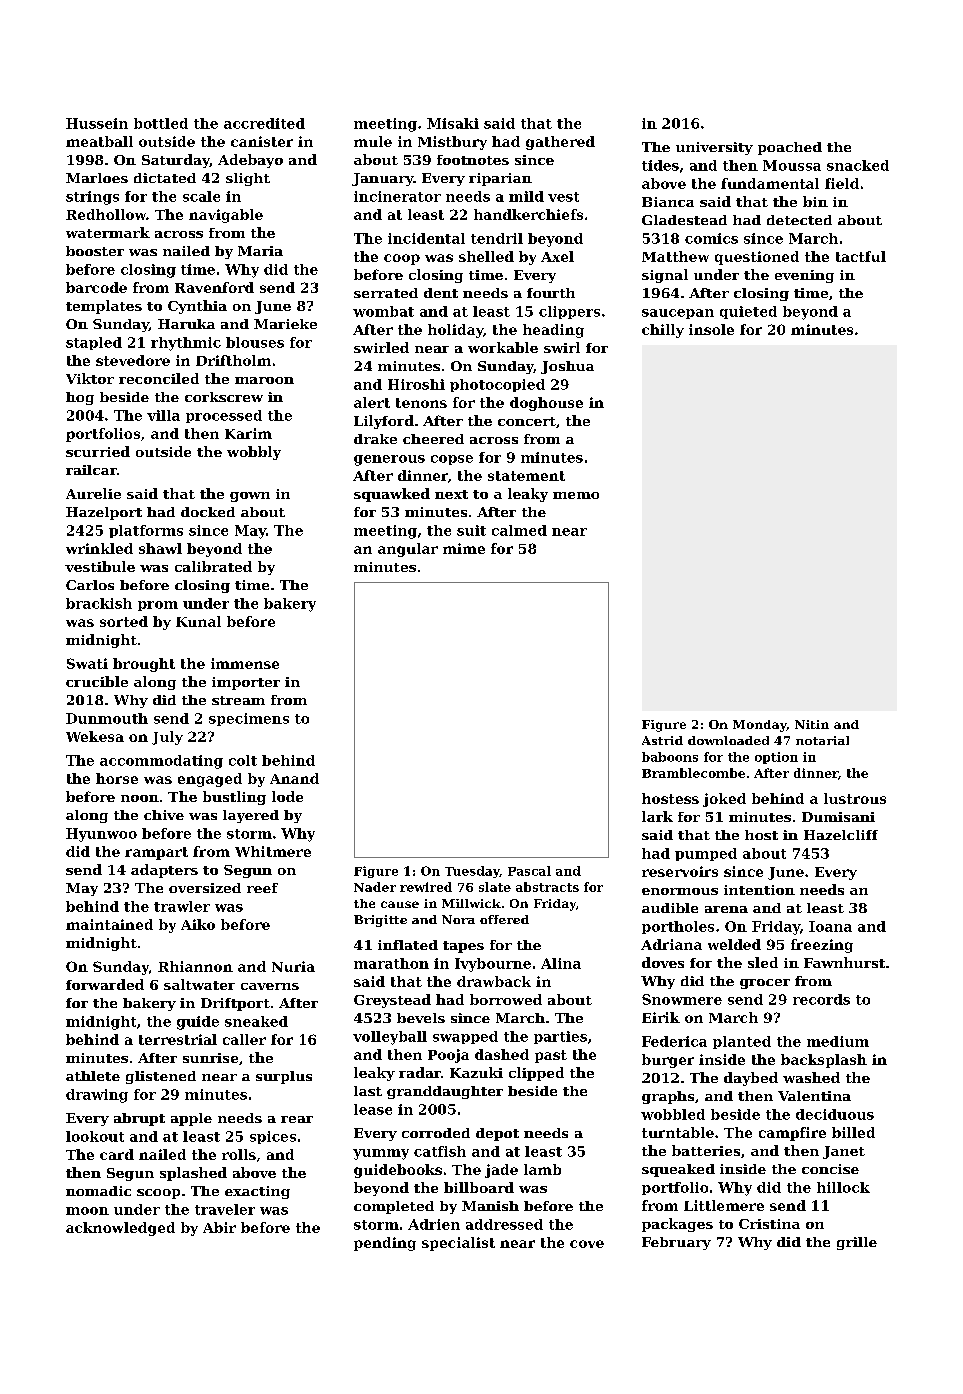 This page has height=1394, width=963. I want to click on Marloes, so click(97, 178).
